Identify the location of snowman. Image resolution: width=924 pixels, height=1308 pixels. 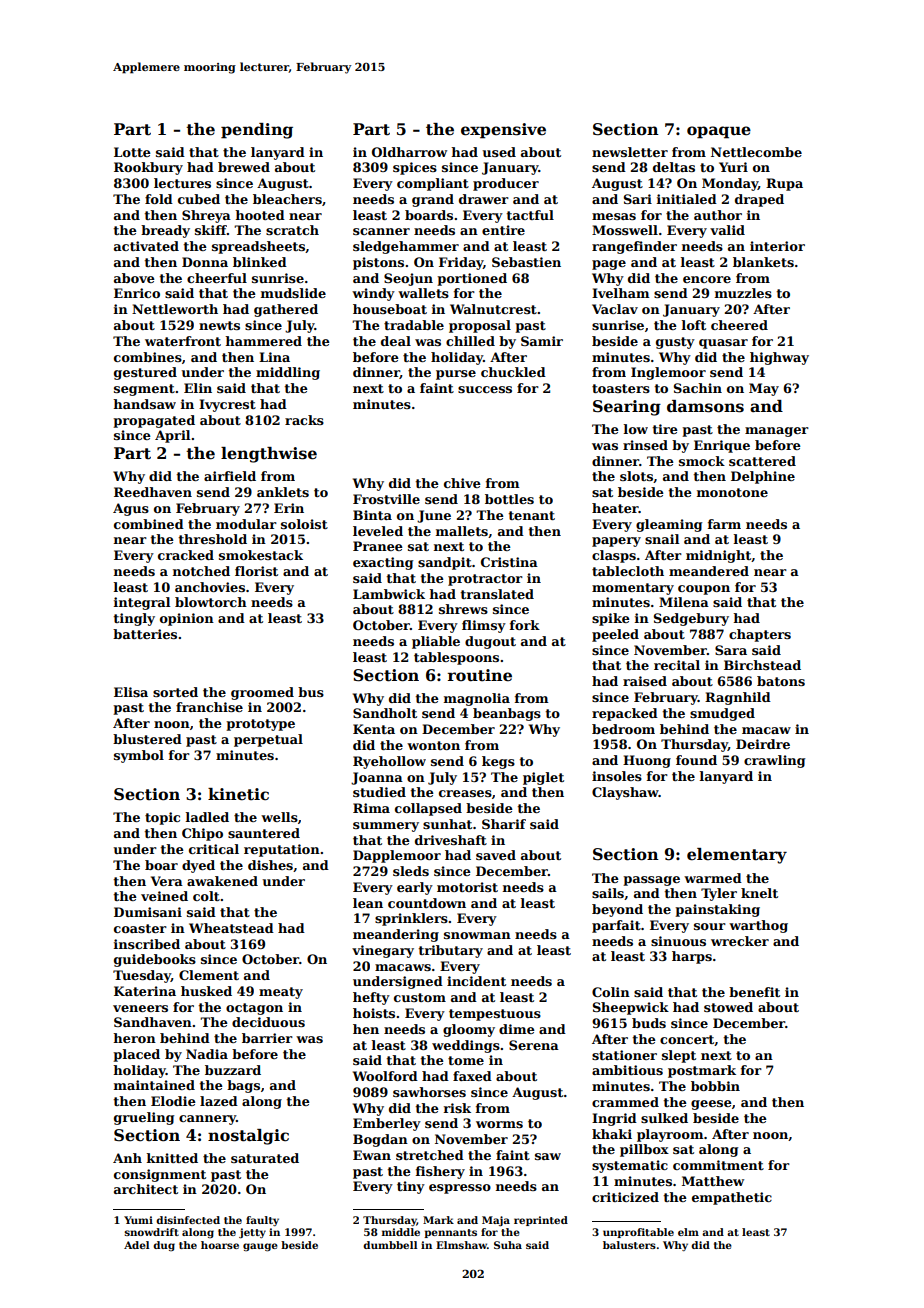
(477, 935).
